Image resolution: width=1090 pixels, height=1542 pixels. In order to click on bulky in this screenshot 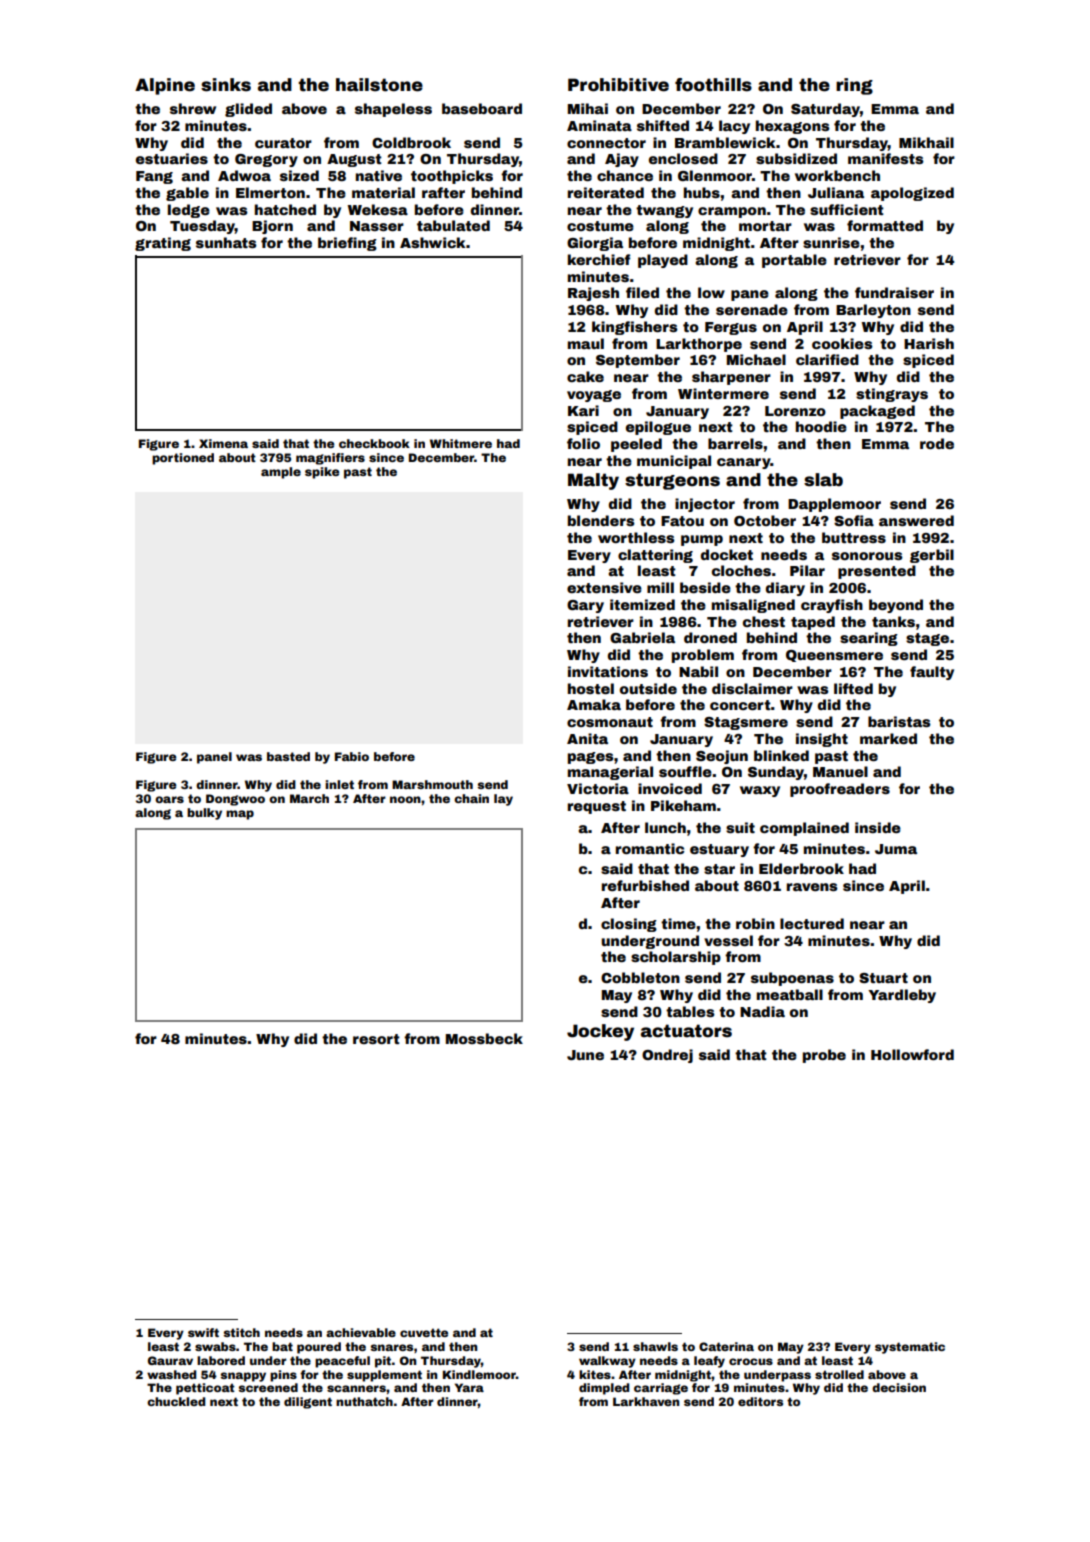, I will do `click(204, 814)`.
